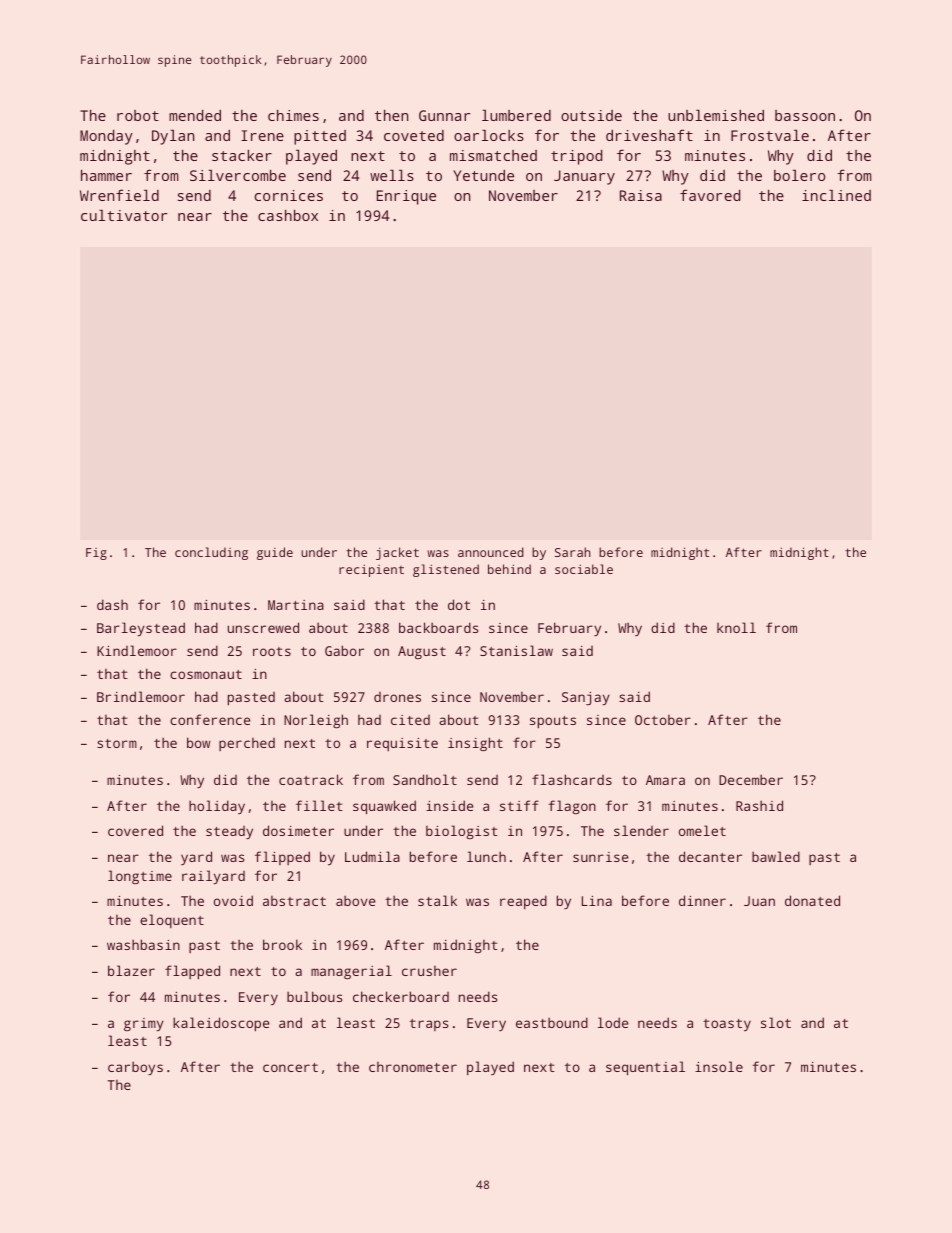 The height and width of the document is (1233, 952). I want to click on coveted, so click(414, 135).
